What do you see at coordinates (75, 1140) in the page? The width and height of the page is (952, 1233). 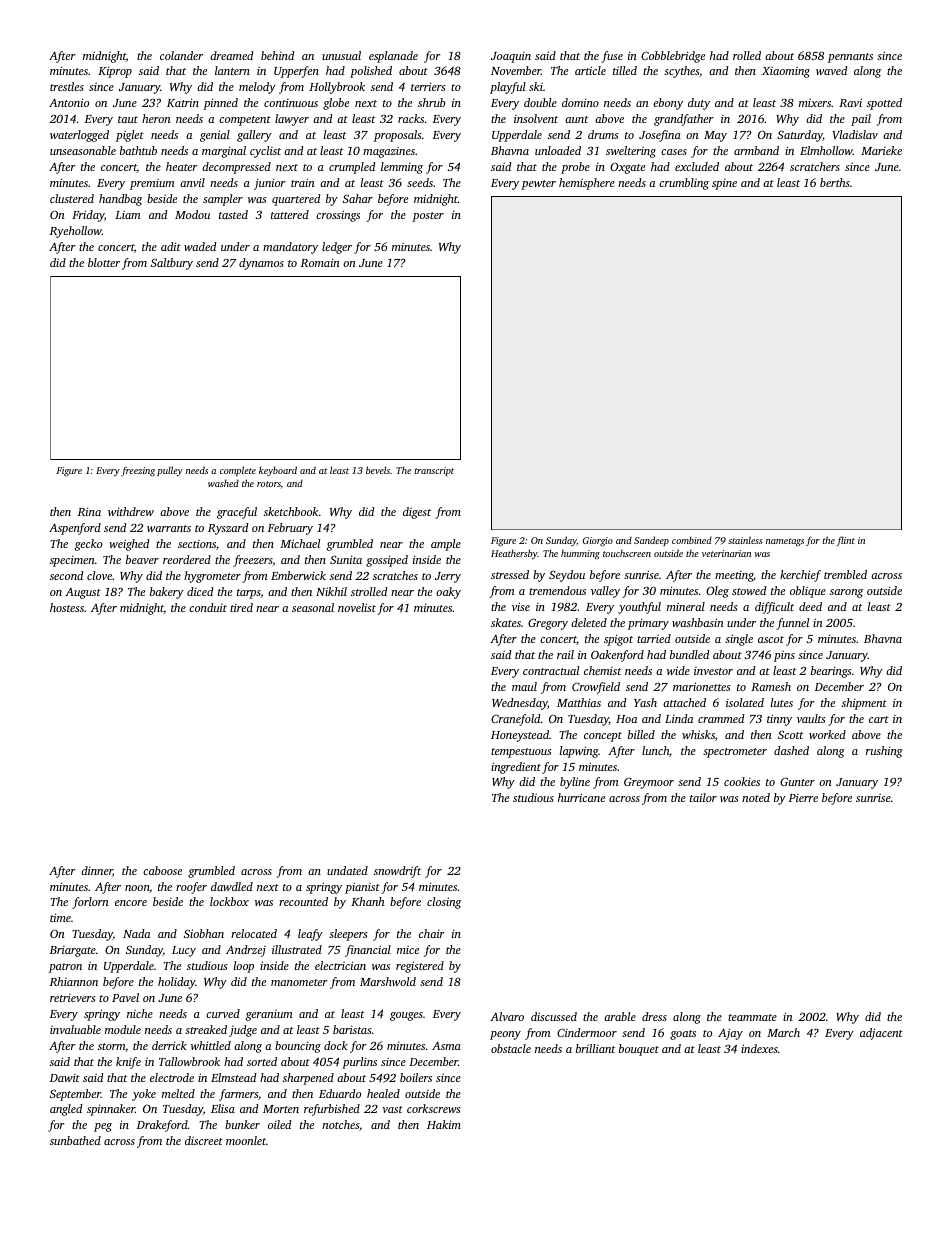 I see `sunbathed` at bounding box center [75, 1140].
